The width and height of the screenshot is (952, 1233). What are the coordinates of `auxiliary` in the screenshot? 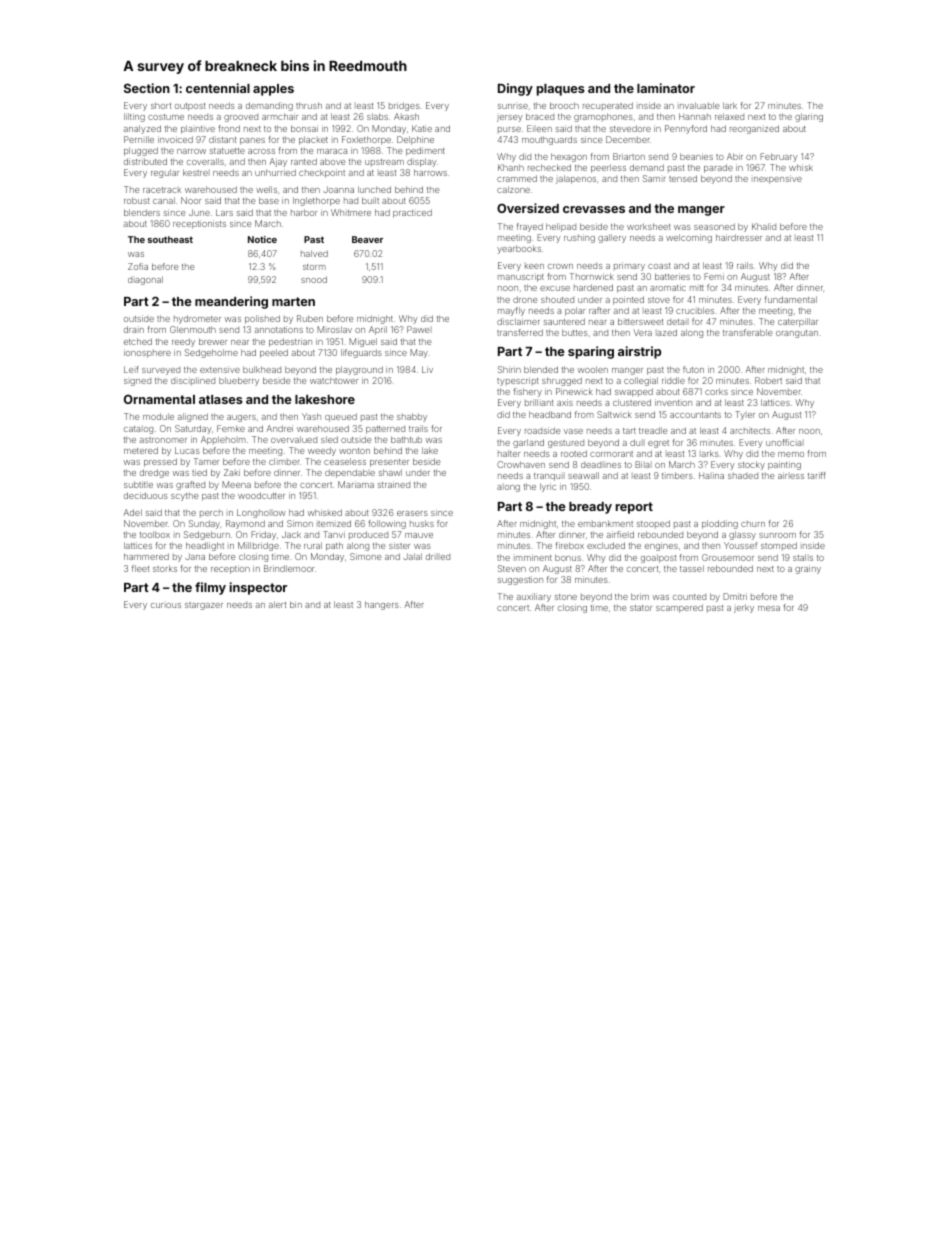 It's located at (534, 597).
